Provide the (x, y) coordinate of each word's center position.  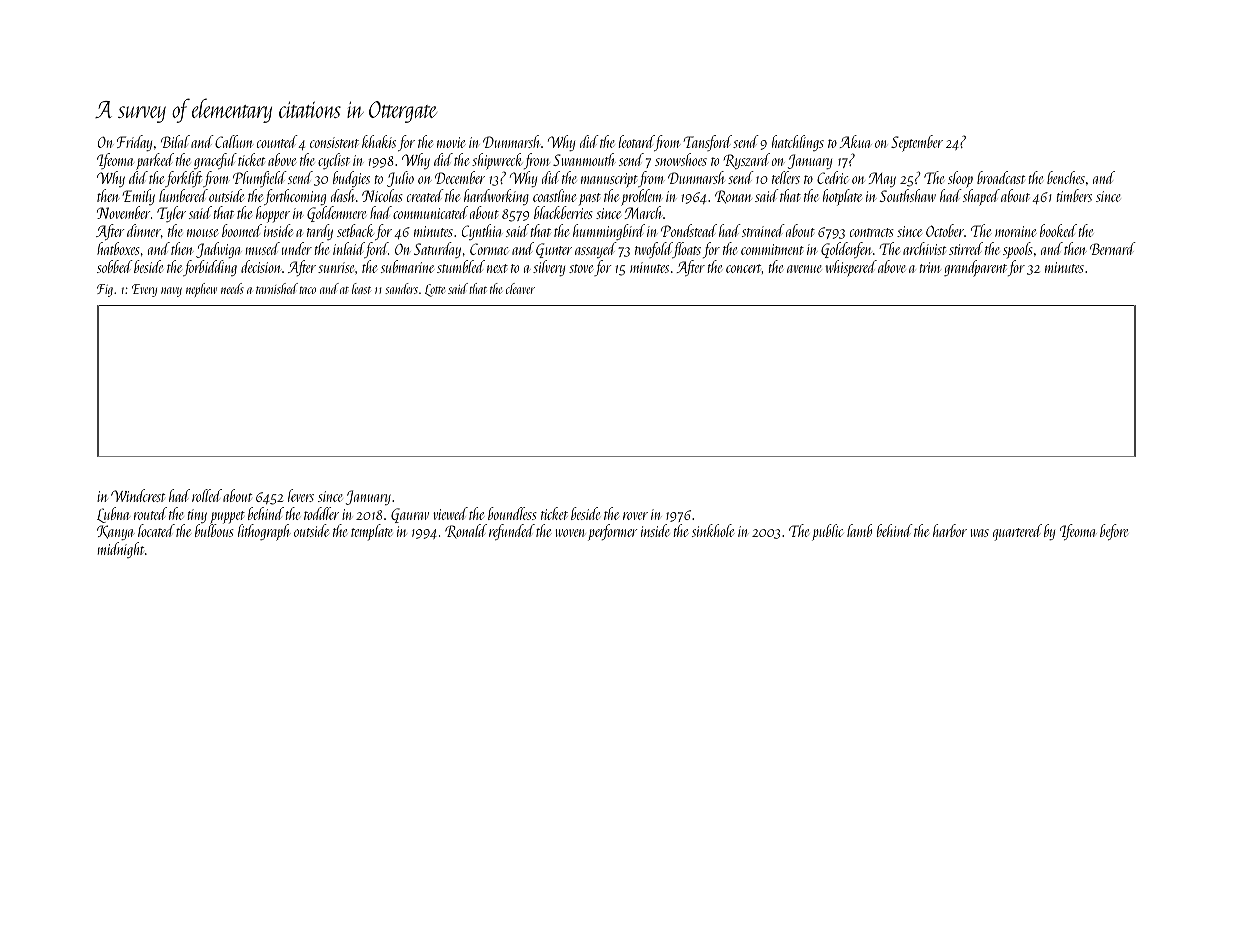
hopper (273, 214)
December (460, 177)
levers (301, 495)
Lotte (435, 290)
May (882, 179)
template (371, 532)
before (1114, 532)
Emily (138, 197)
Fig (105, 290)
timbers (1074, 195)
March (643, 213)
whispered (851, 268)
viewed (450, 513)
